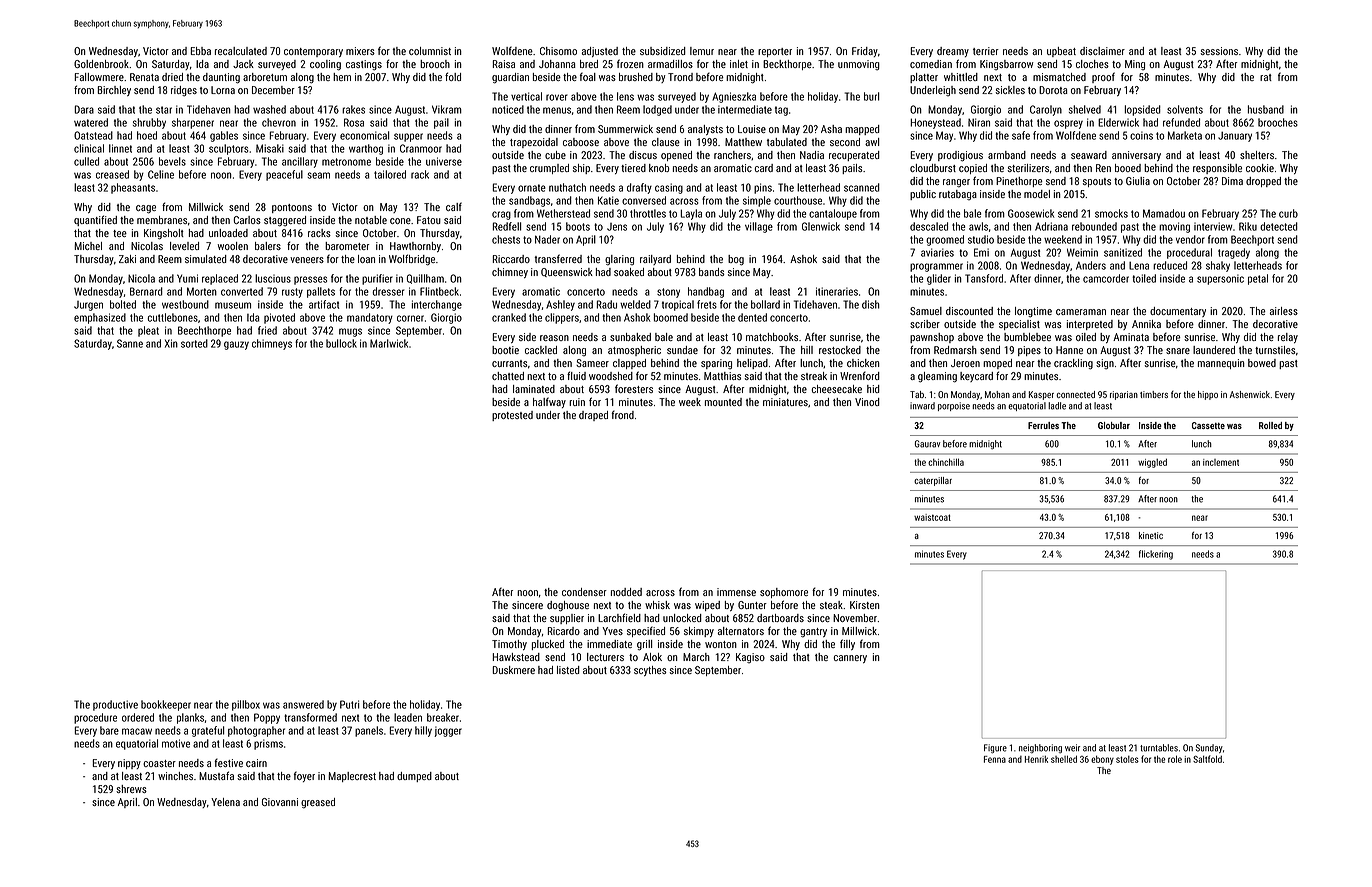 This document has width=1372, height=887. Describe the element at coordinates (617, 227) in the document. I see `Jens` at that location.
